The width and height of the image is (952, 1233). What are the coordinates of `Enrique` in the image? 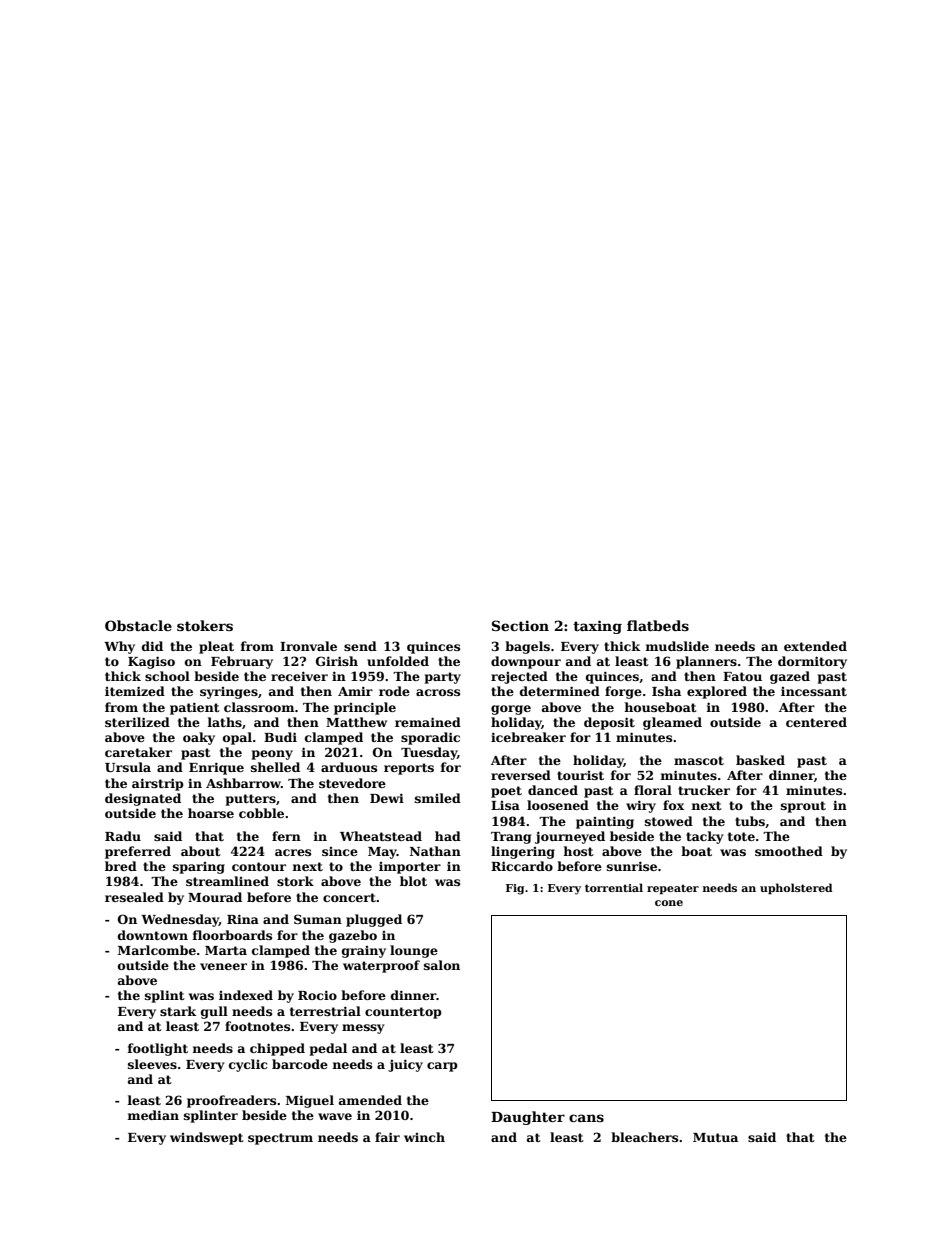 It's located at (216, 768).
